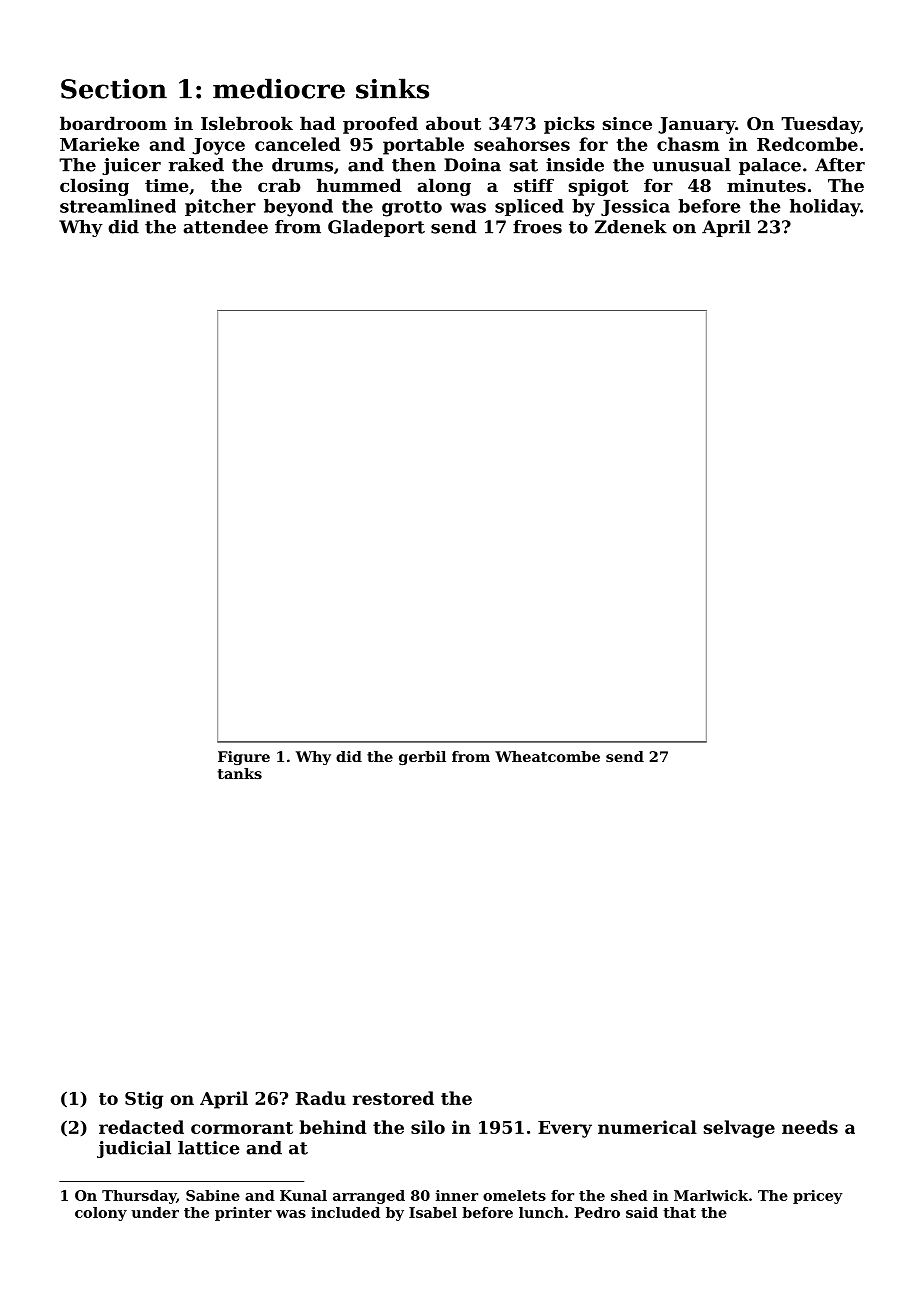 The image size is (924, 1308). I want to click on Zdenek, so click(631, 227).
